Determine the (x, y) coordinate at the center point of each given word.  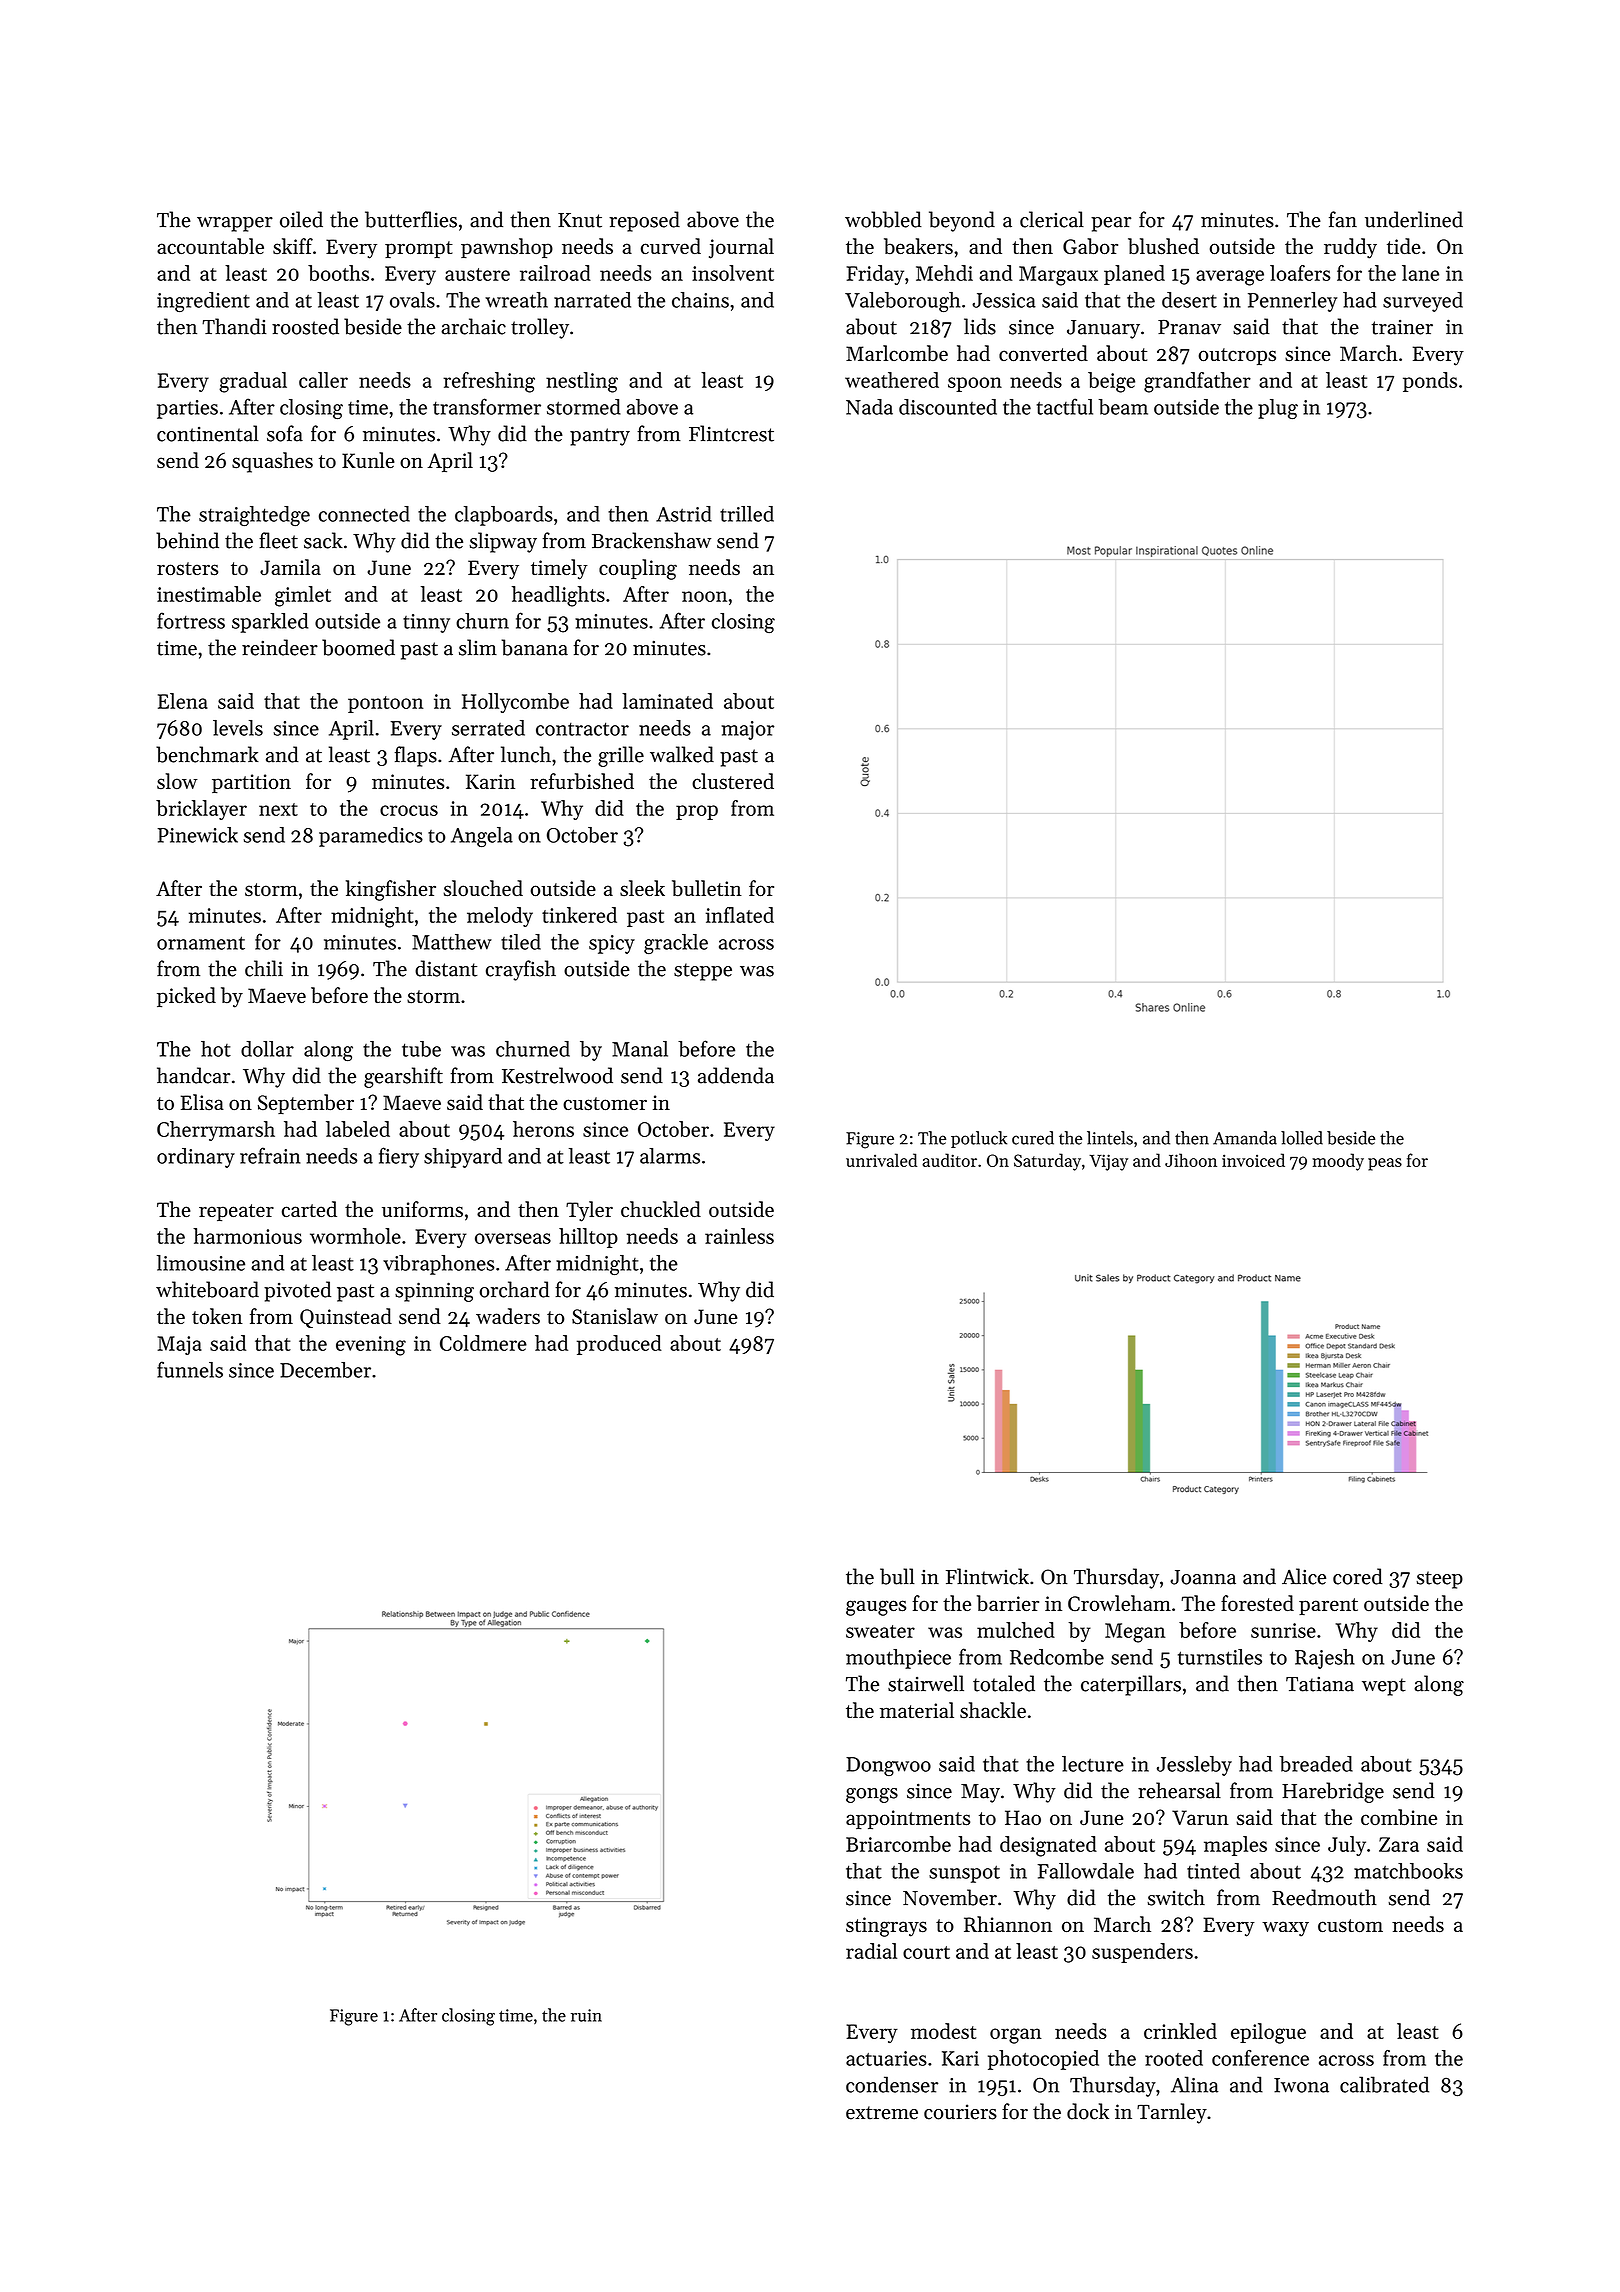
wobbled (883, 219)
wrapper (235, 224)
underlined (1414, 219)
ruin (586, 2015)
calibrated (1384, 2084)
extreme (882, 2113)
